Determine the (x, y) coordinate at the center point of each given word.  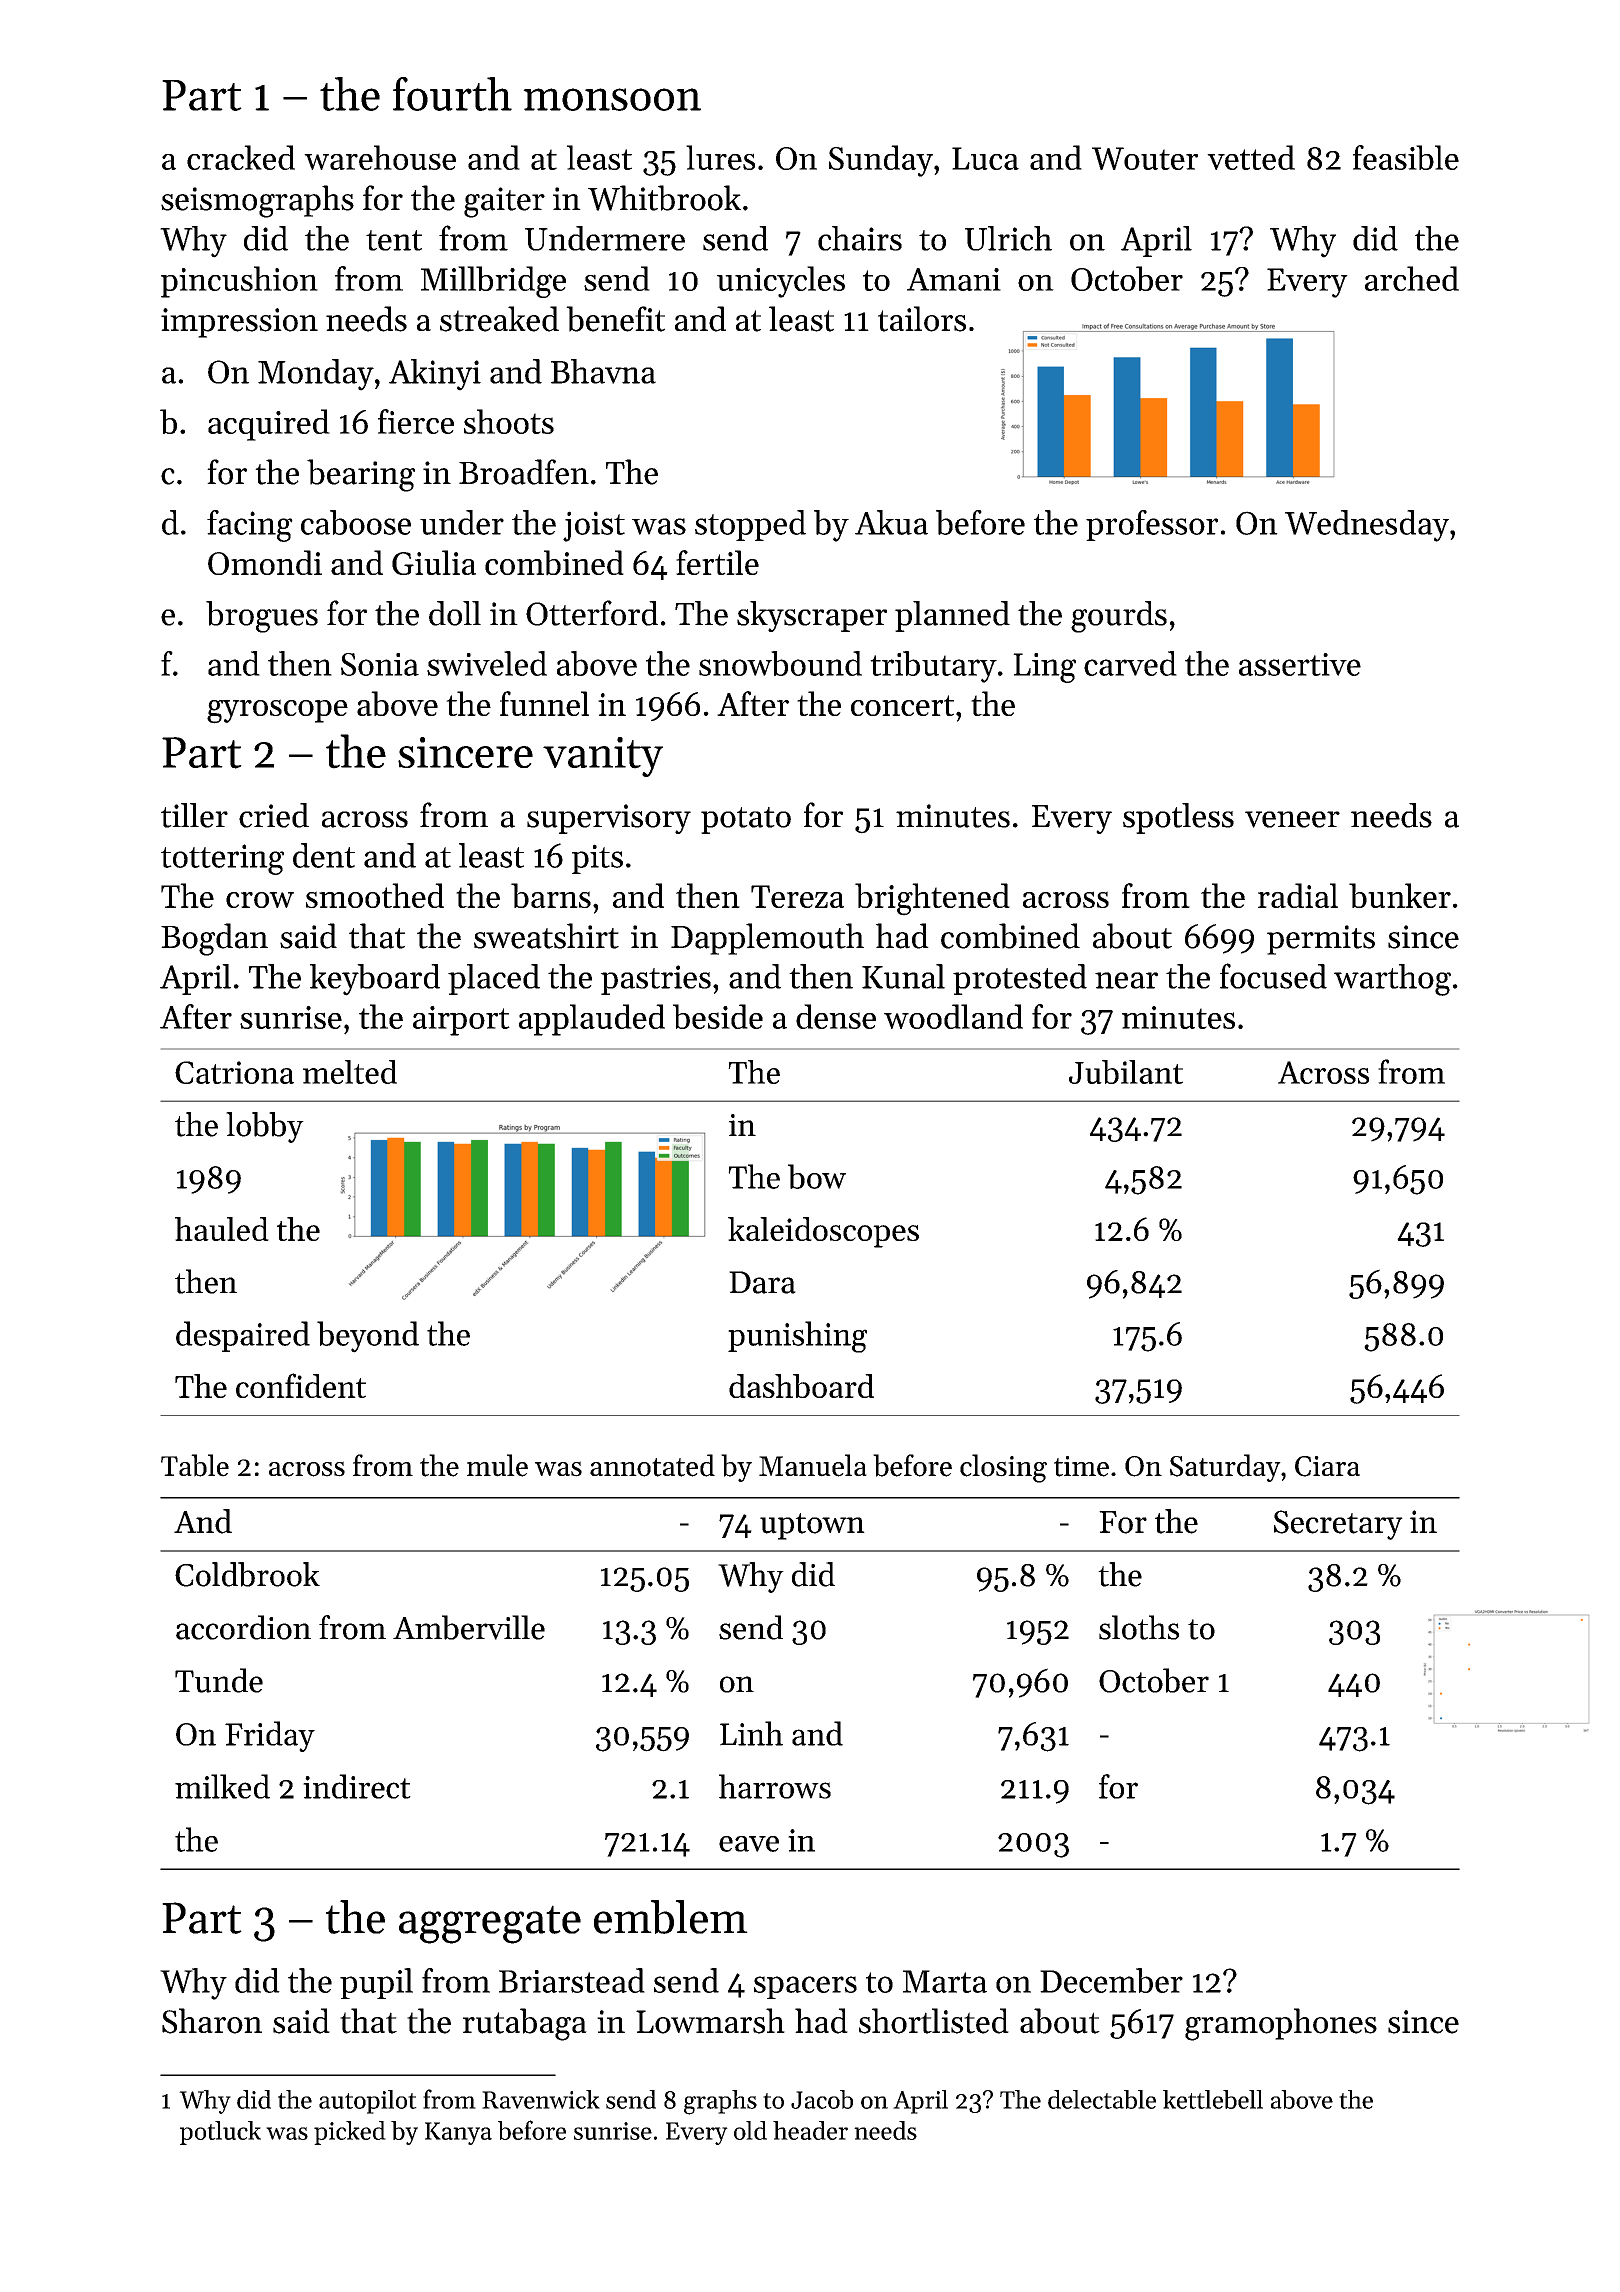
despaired (243, 1336)
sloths (1139, 1627)
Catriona (234, 1072)
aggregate (490, 1924)
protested (1020, 979)
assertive (1300, 664)
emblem (671, 1917)
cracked (241, 157)
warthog (1392, 980)
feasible (1406, 157)
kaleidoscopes (823, 1232)
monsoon (612, 99)
